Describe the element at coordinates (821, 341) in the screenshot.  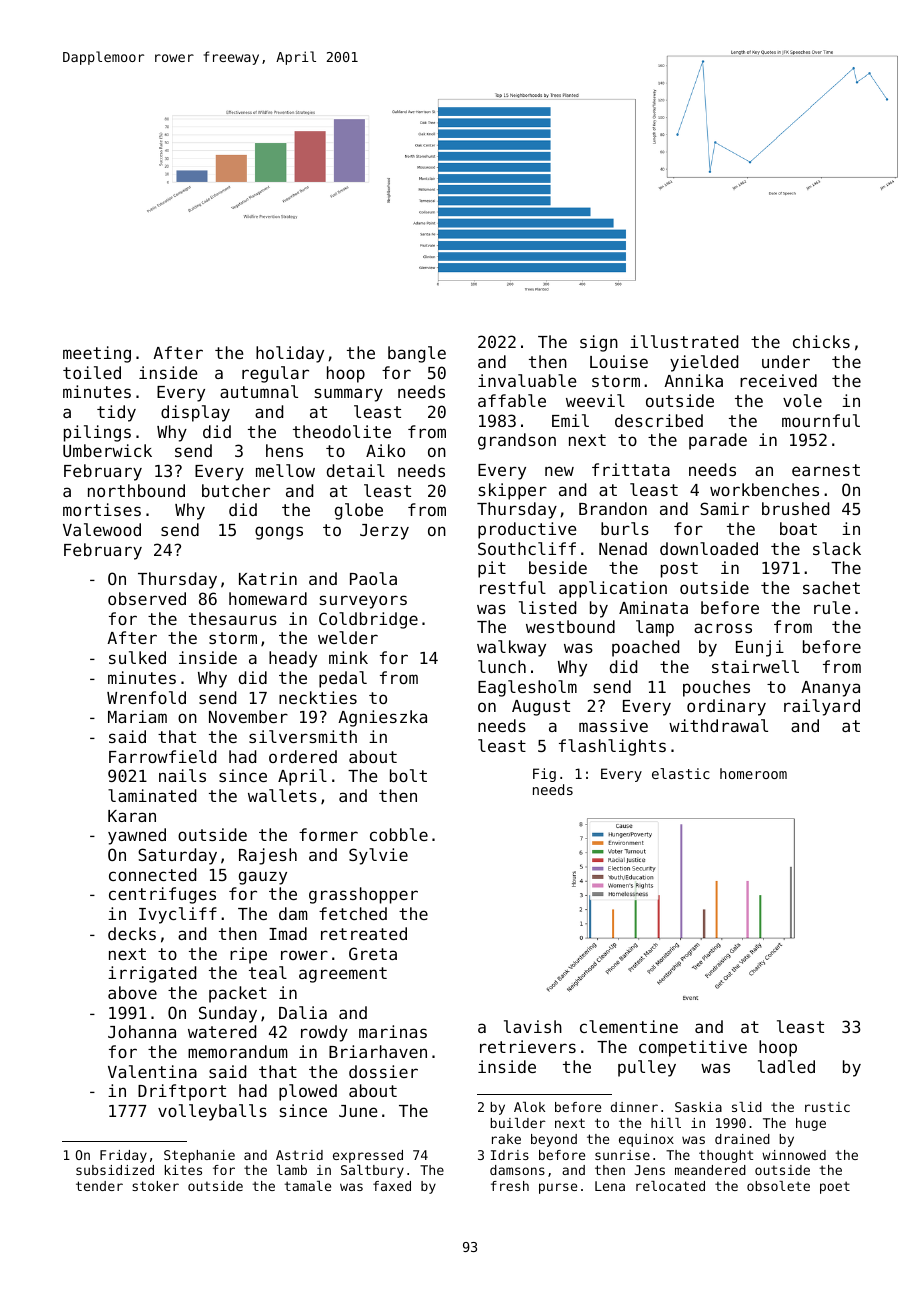
I see `chicks` at that location.
